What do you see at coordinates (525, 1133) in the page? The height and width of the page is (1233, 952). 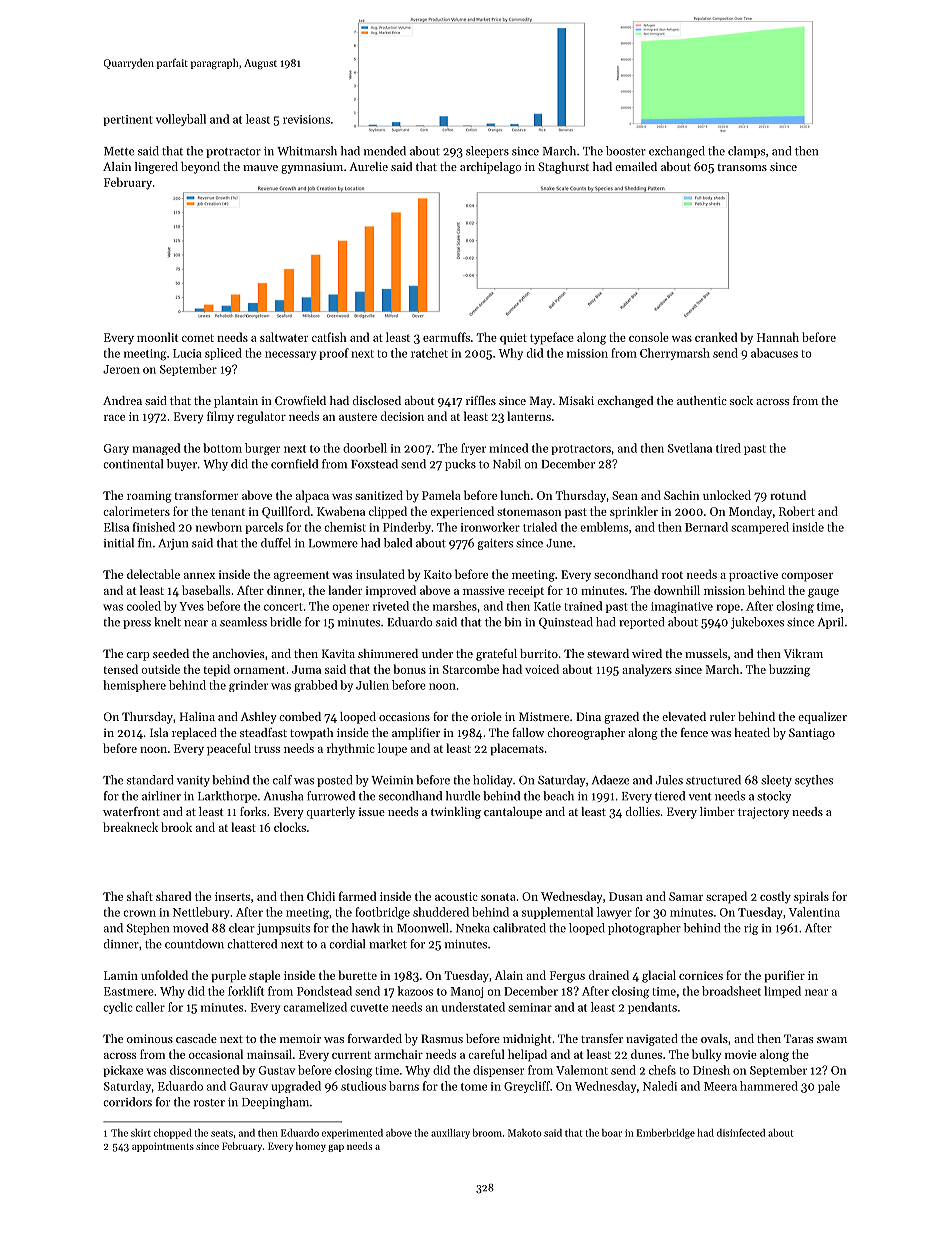 I see `Makoto` at bounding box center [525, 1133].
